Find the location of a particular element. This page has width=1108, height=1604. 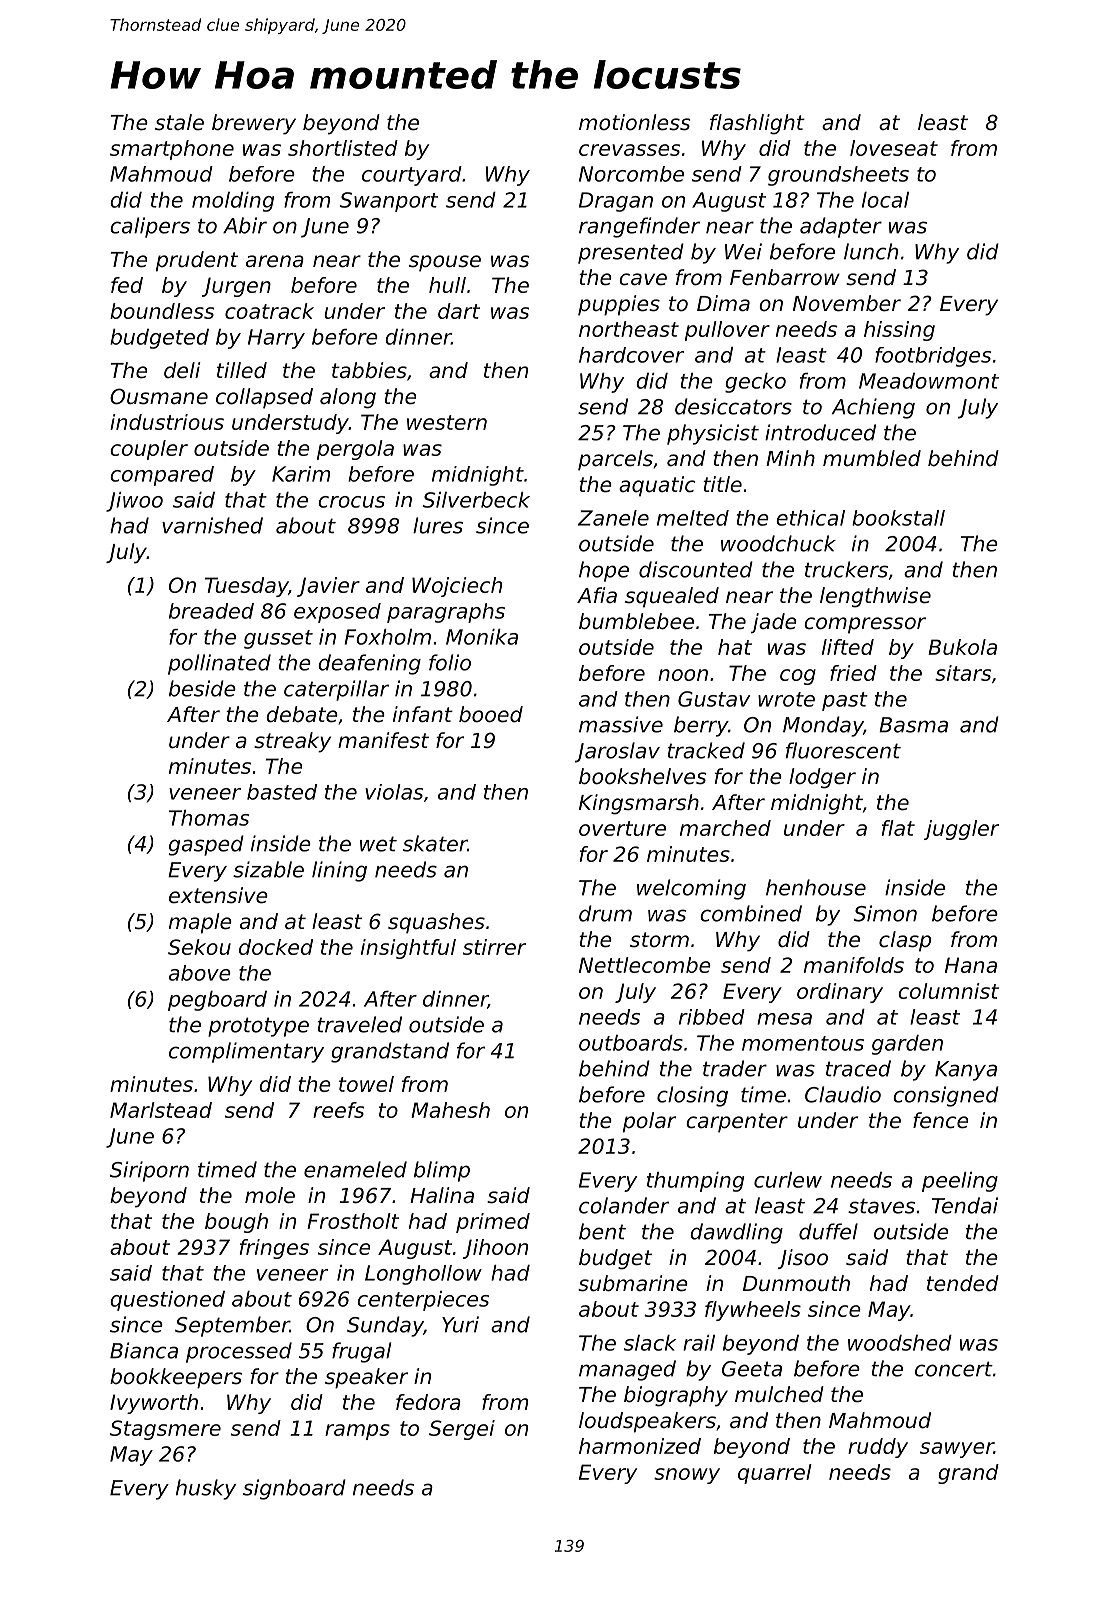

Ivyworth is located at coordinates (154, 1404).
